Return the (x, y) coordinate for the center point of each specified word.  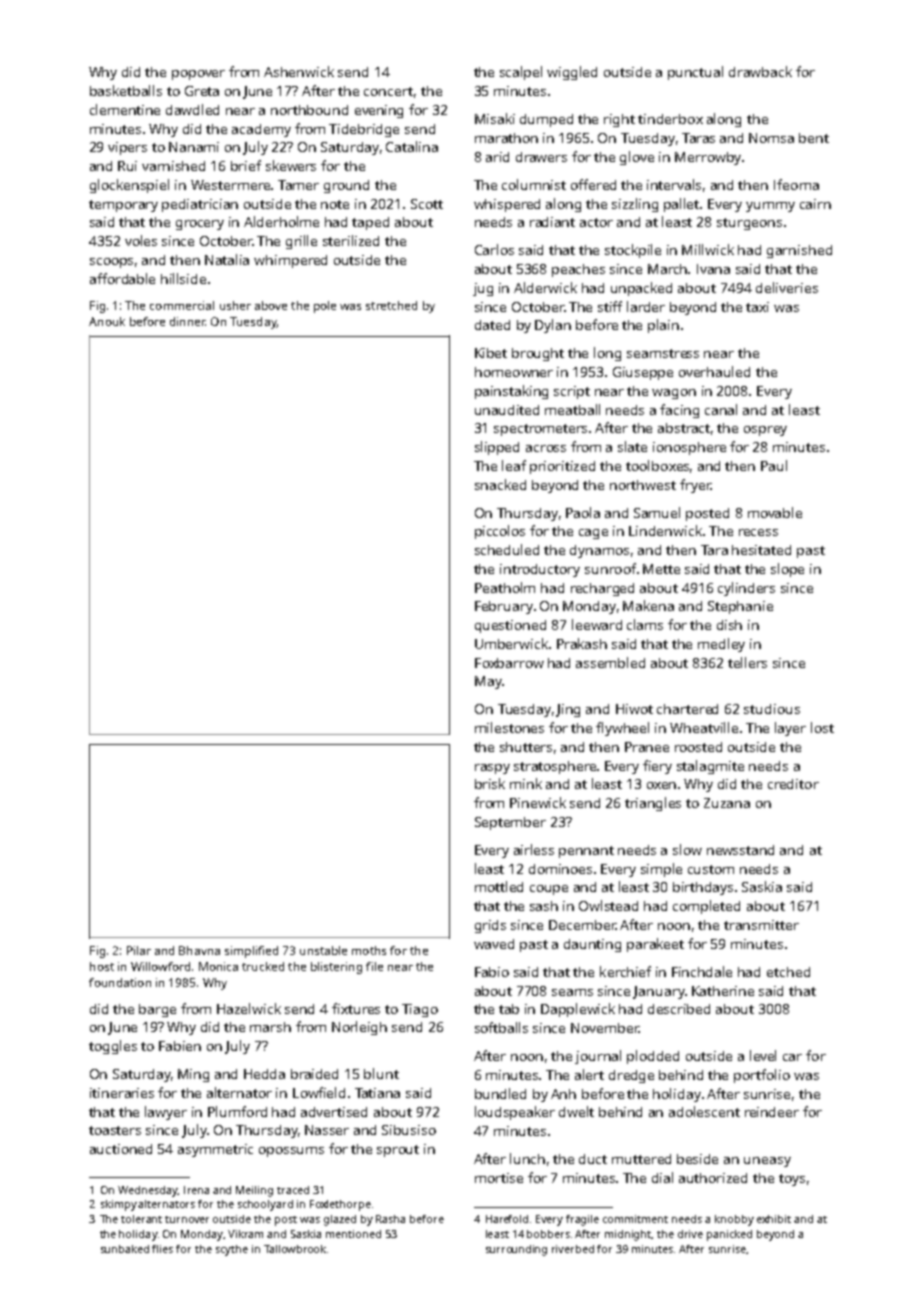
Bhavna (199, 950)
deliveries (787, 287)
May (488, 682)
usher (235, 305)
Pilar (139, 950)
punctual (695, 73)
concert (388, 91)
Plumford (237, 1111)
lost (822, 727)
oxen (661, 785)
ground (346, 186)
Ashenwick (299, 71)
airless (534, 849)
